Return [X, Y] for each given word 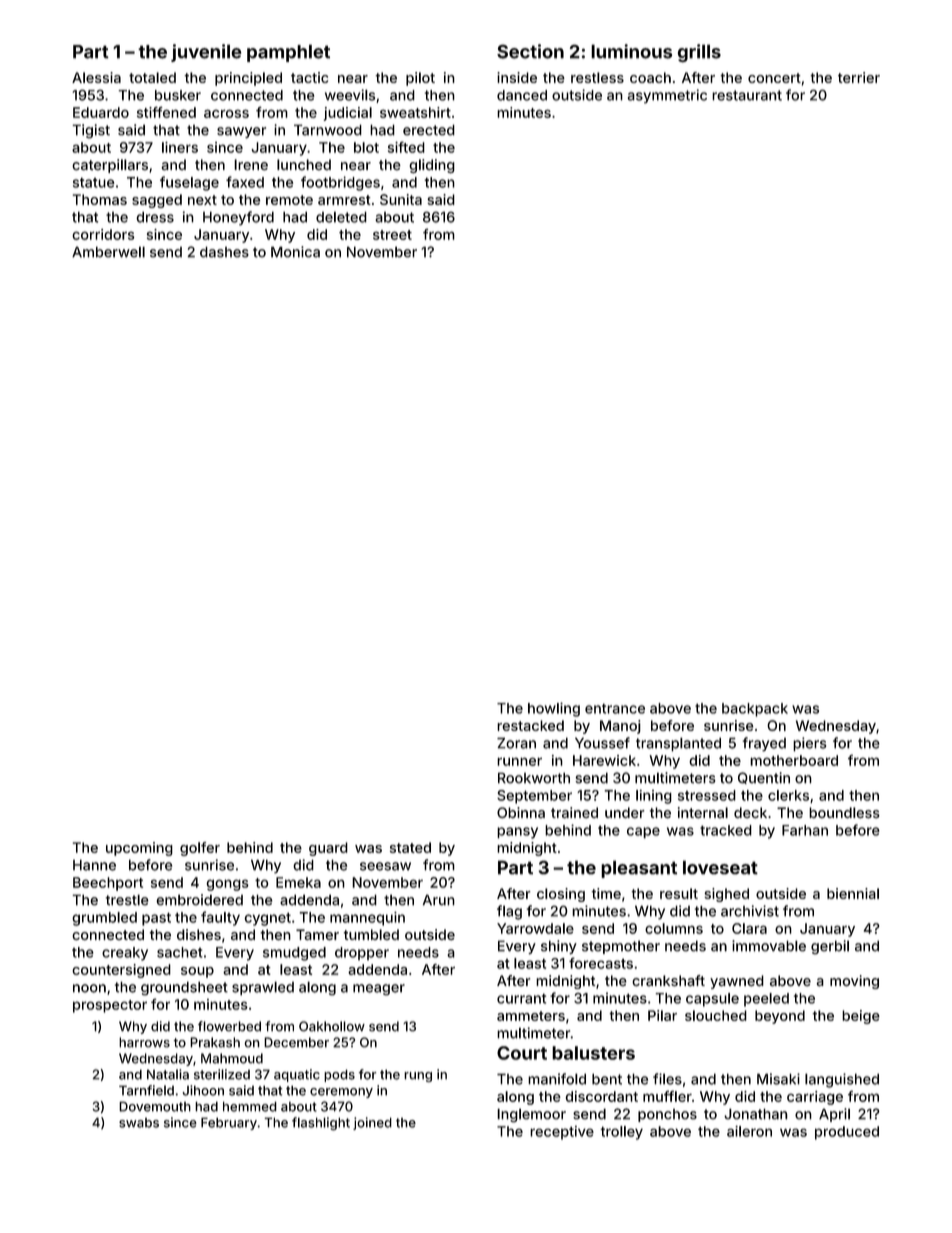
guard [328, 849]
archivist [750, 911]
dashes [224, 252]
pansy [517, 833]
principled [248, 79]
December [296, 1042]
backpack [755, 710]
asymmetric [667, 96]
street [392, 235]
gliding [432, 166]
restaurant [747, 95]
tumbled [371, 934]
